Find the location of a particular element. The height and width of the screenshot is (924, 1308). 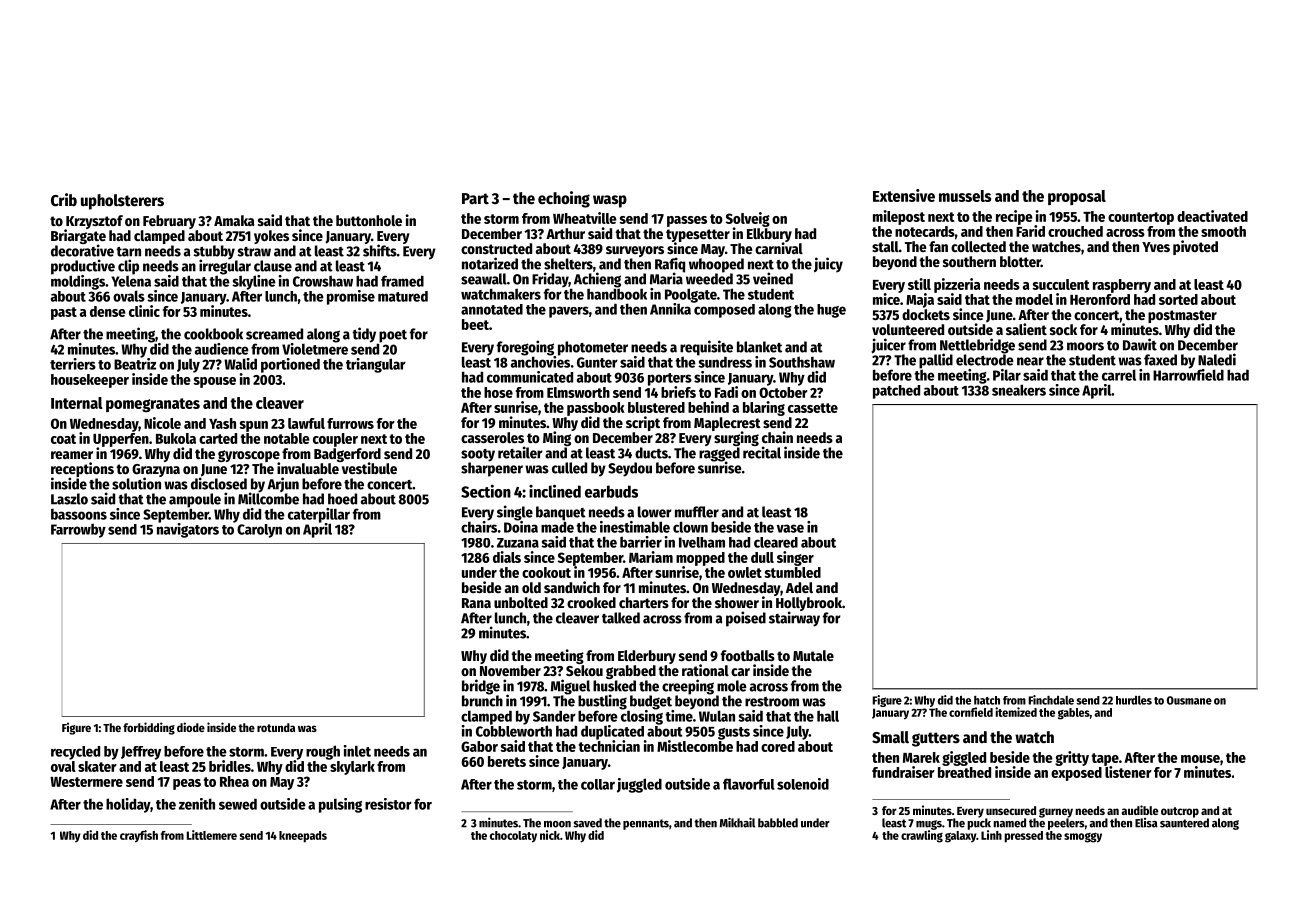

carrel is located at coordinates (1119, 375).
